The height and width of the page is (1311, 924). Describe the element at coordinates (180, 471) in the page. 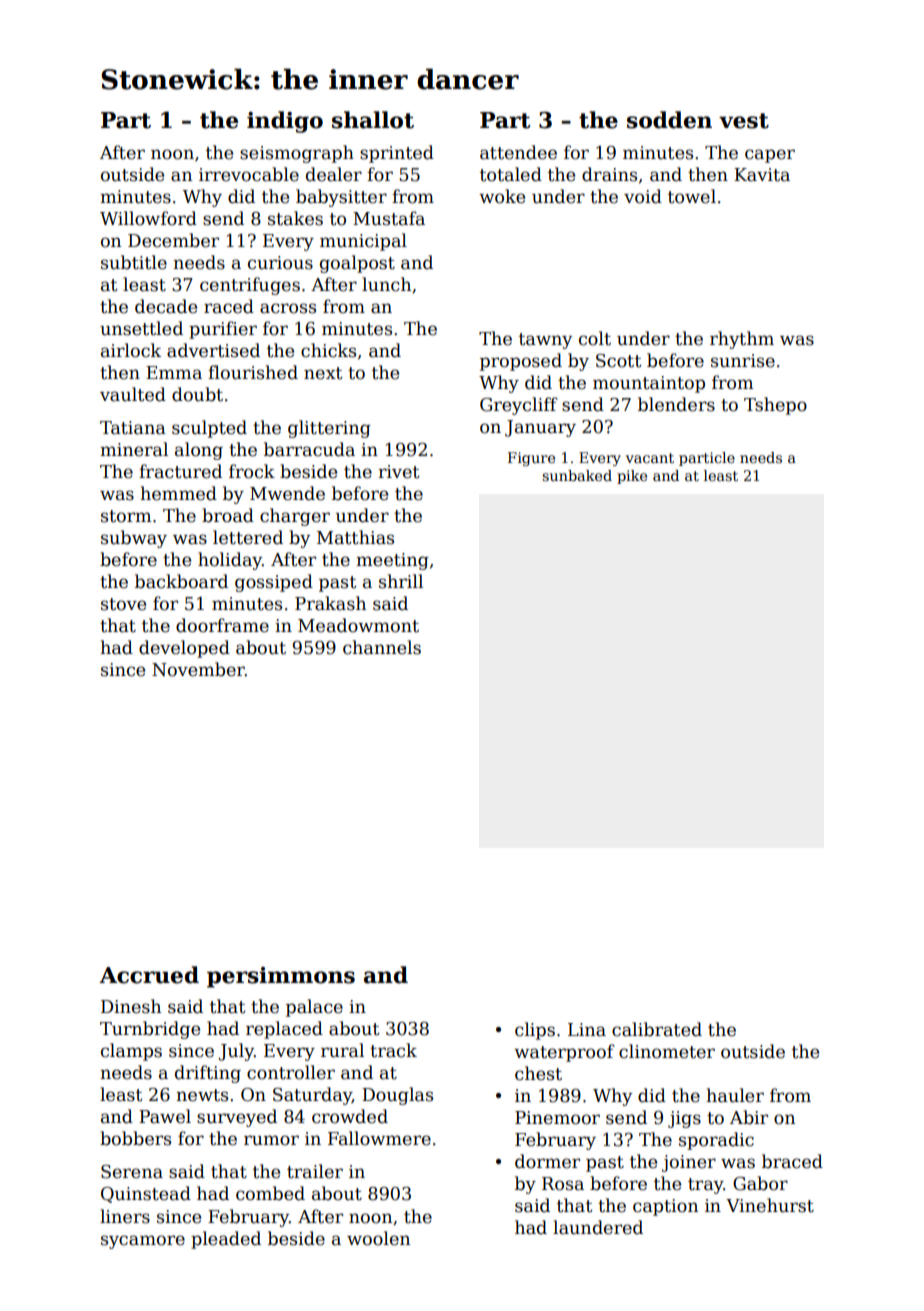

I see `fractured` at that location.
